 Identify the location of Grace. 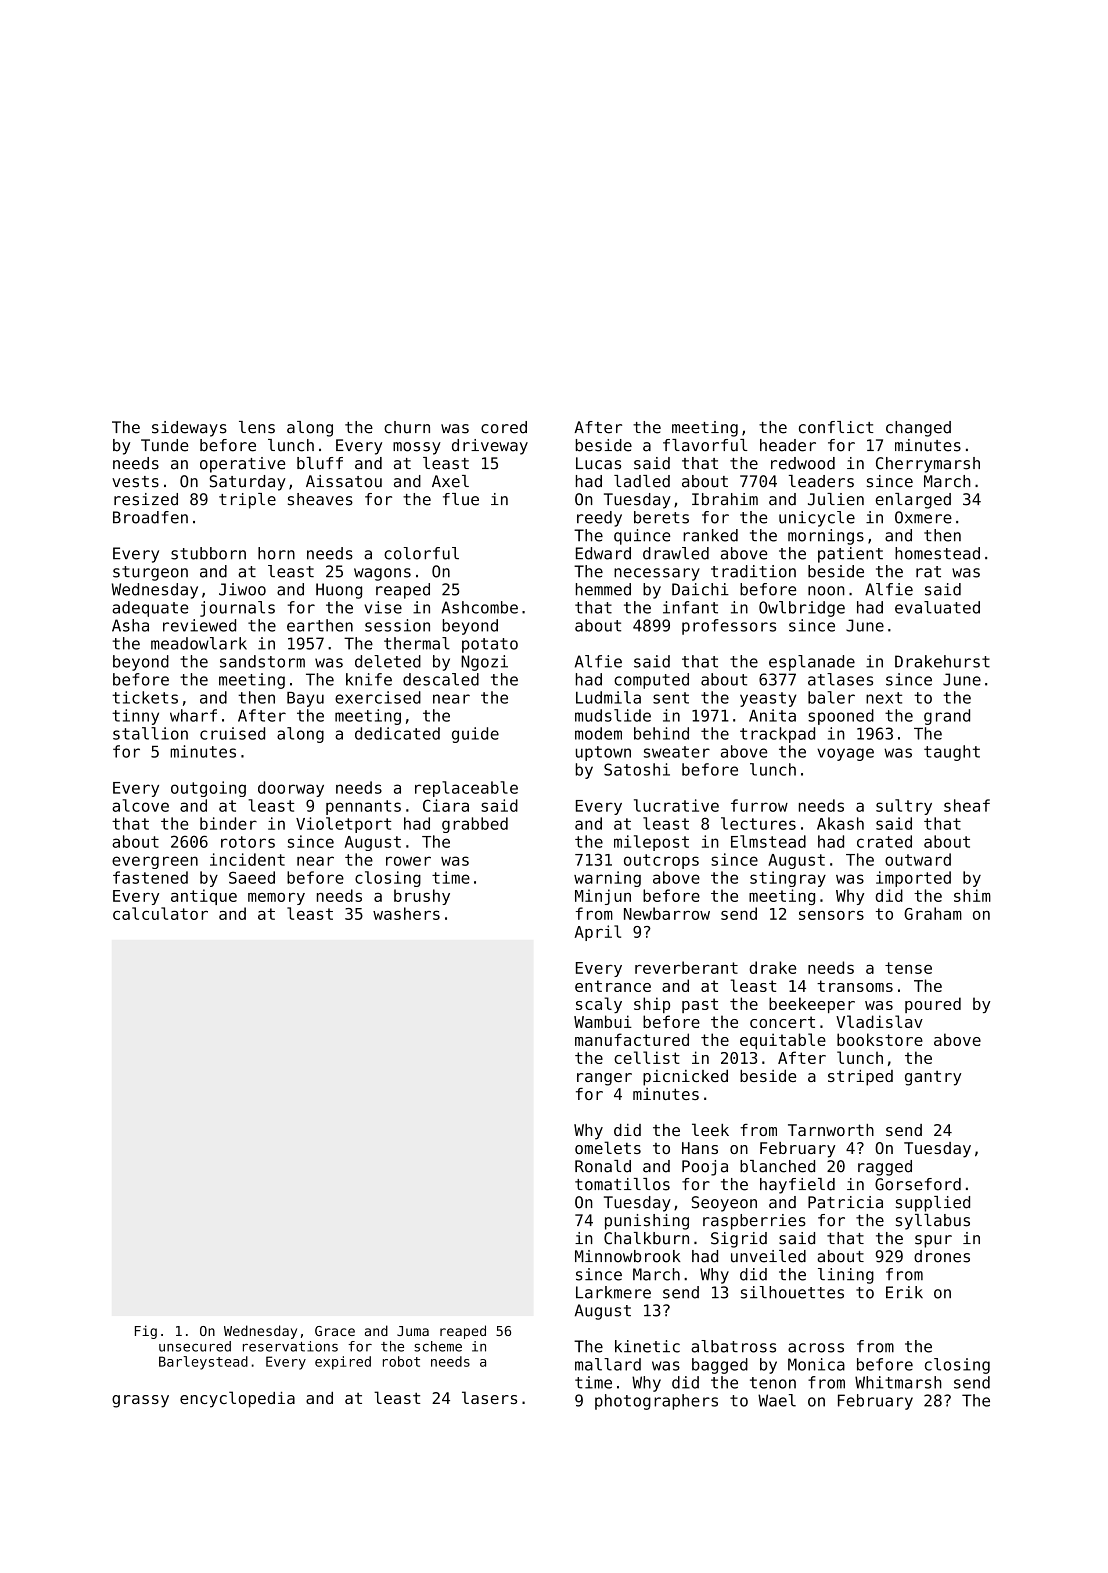
(335, 1331).
